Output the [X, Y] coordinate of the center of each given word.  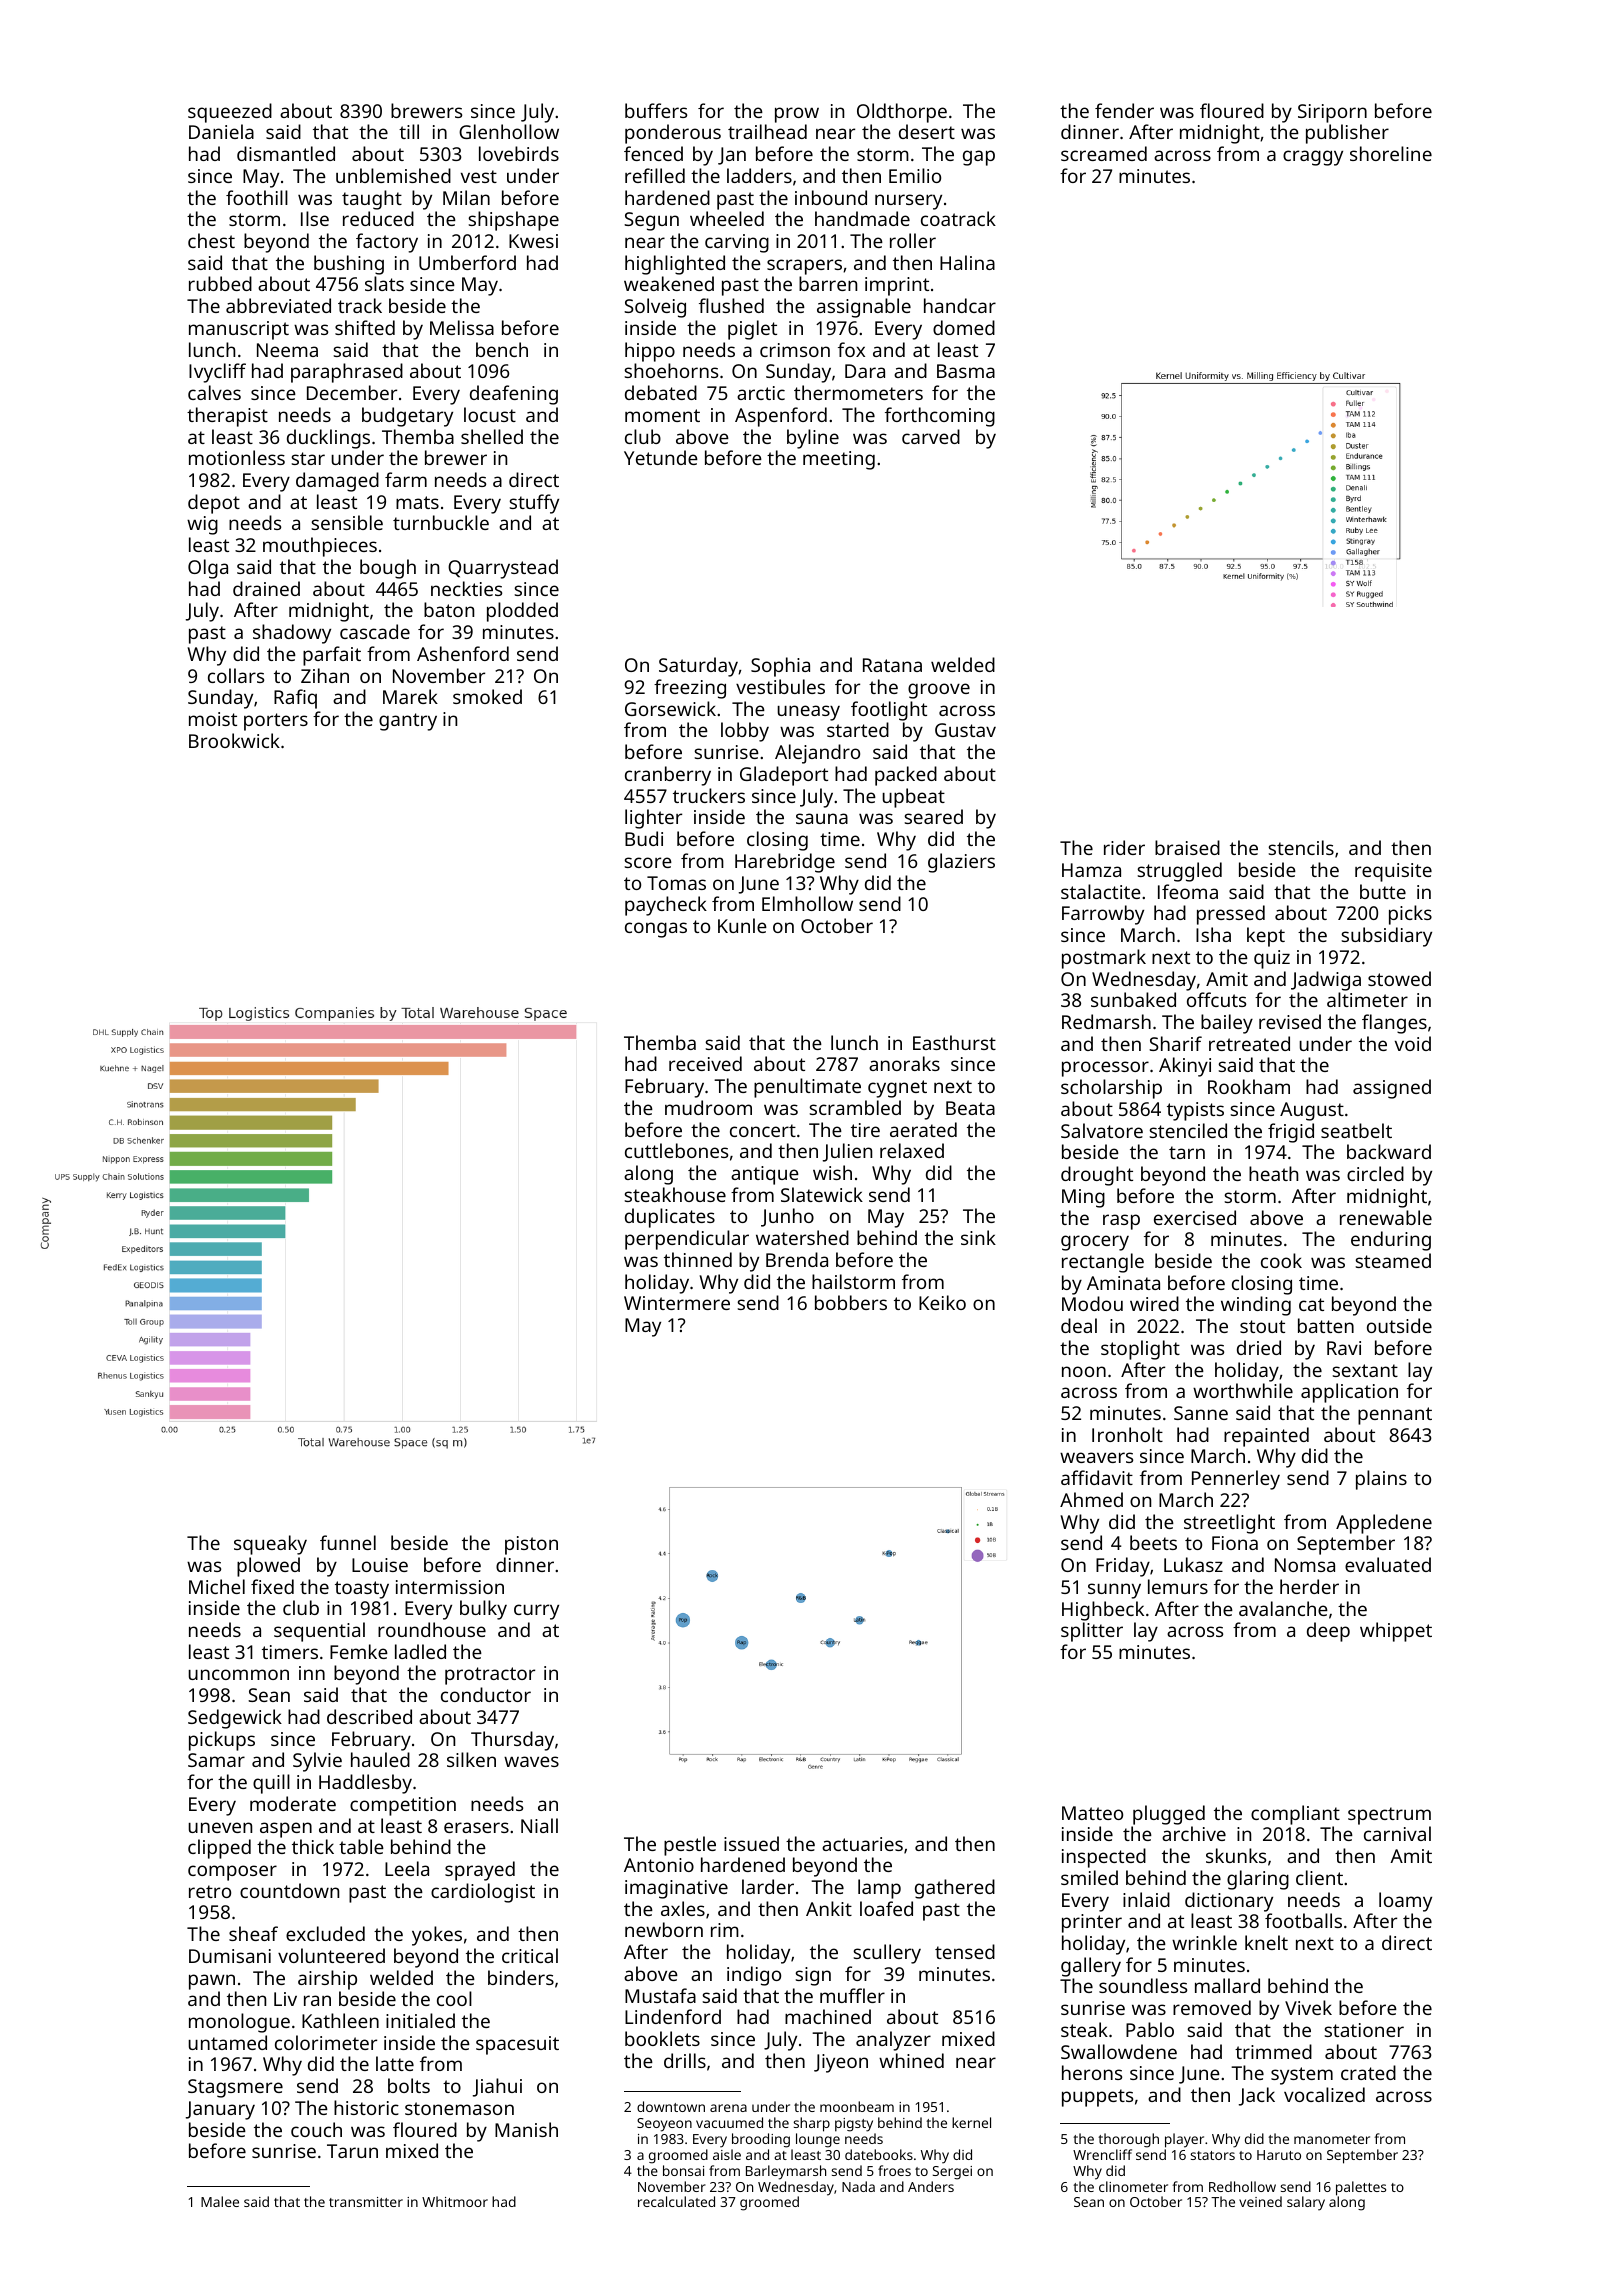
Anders [931, 2186]
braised [1187, 847]
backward [1389, 1151]
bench [502, 349]
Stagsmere [235, 2088]
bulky [483, 1610]
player [1184, 2140]
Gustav [965, 730]
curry [536, 1612]
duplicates [670, 1218]
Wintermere [677, 1303]
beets [1153, 1542]
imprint [897, 286]
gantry [408, 722]
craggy [1313, 158]
